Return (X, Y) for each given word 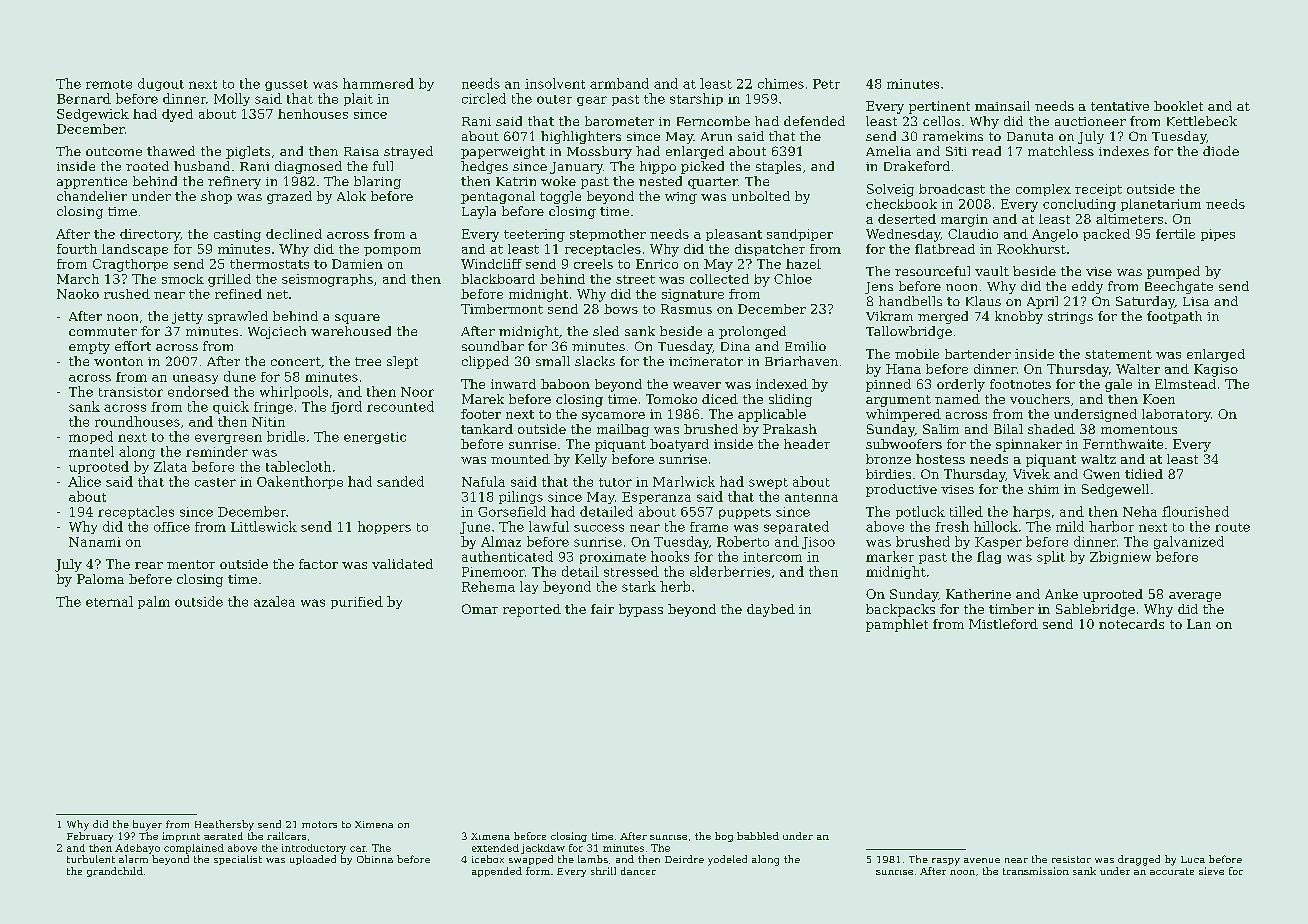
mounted (520, 459)
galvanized (1189, 542)
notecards (1131, 624)
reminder (217, 451)
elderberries (730, 571)
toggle (560, 197)
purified (357, 602)
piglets (248, 152)
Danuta (1030, 136)
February (90, 837)
